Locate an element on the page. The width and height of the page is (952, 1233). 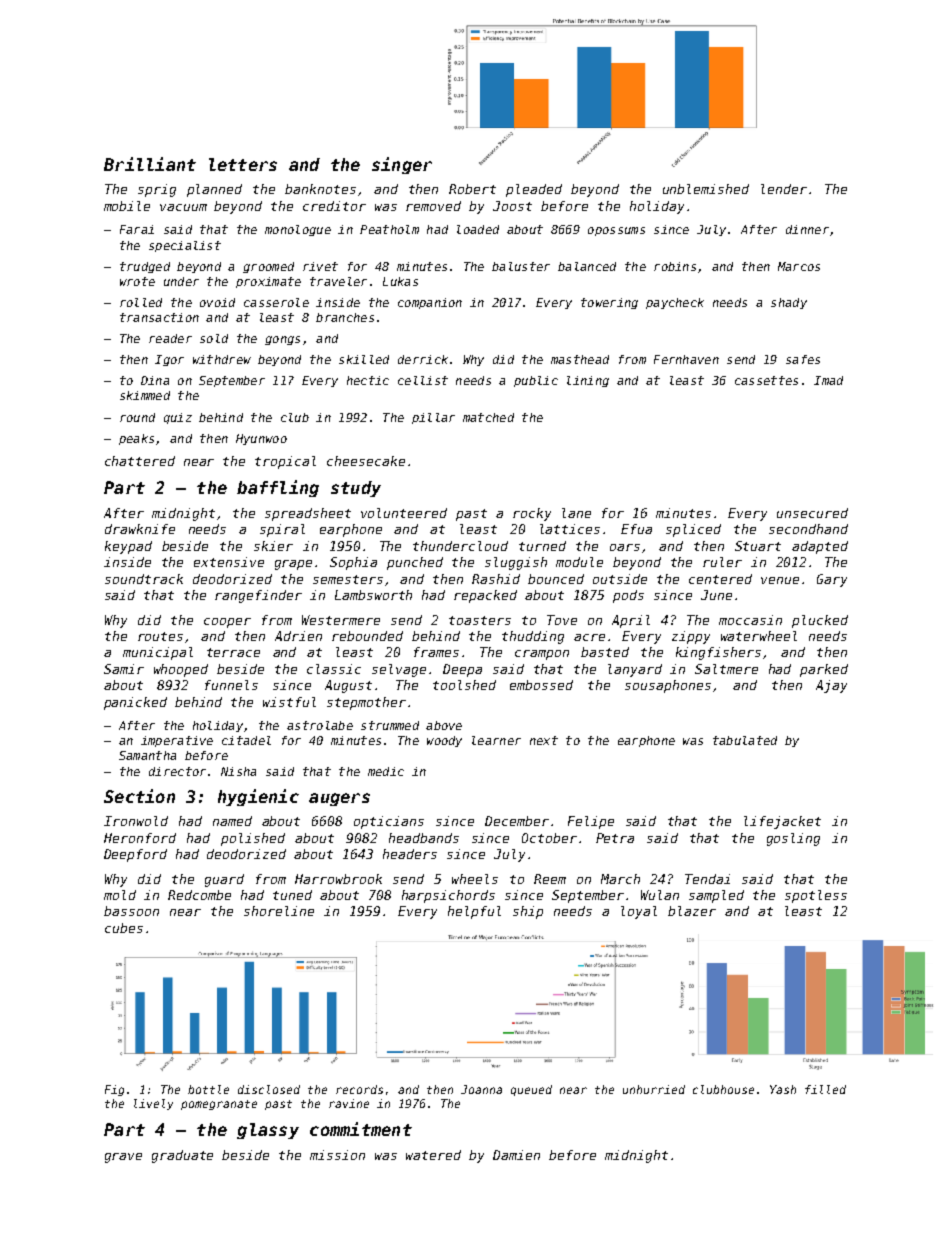
baffling is located at coordinates (278, 488).
